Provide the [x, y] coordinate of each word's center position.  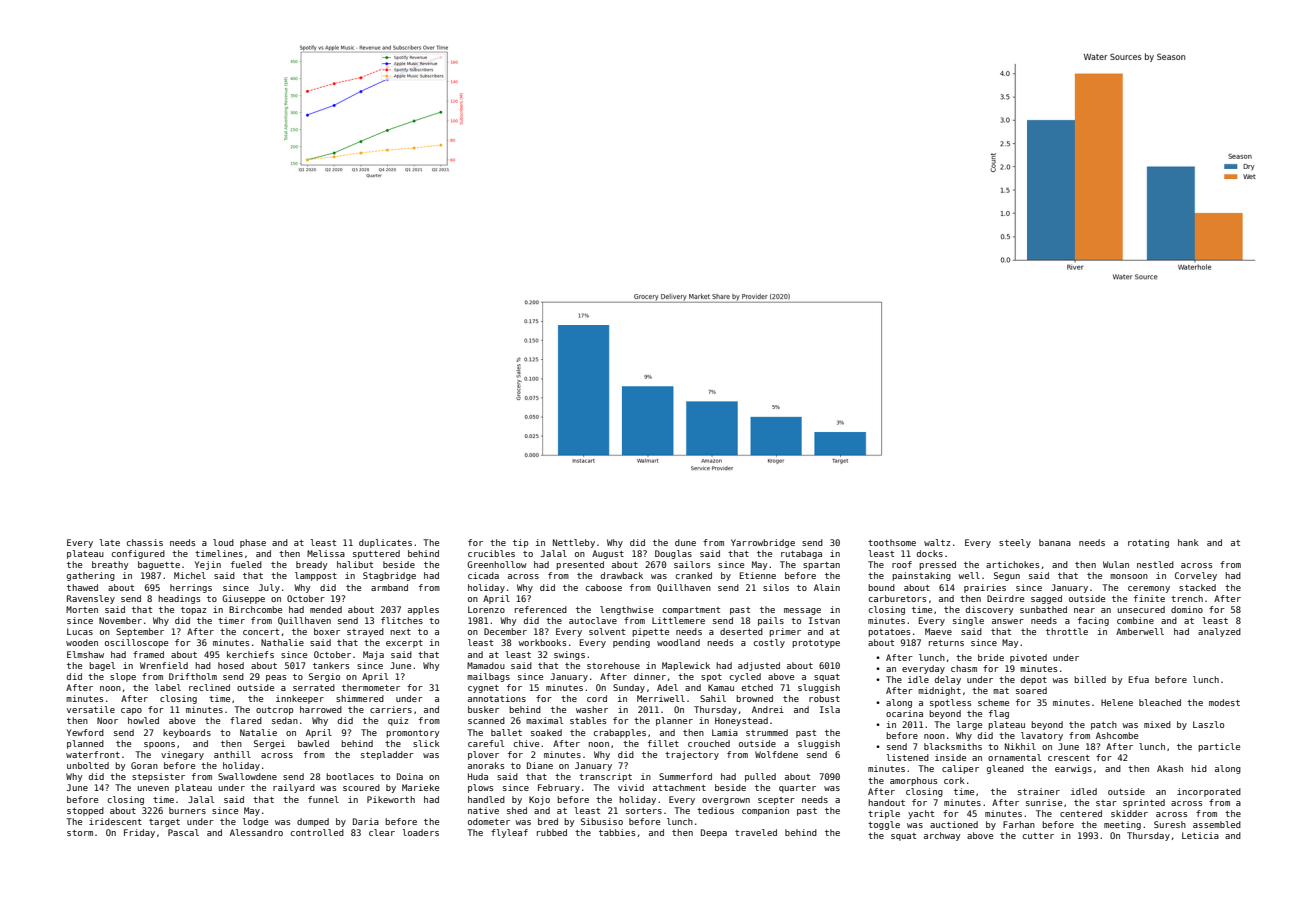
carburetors [897, 598]
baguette [159, 565]
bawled [313, 743]
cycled [745, 677]
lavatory [1042, 736]
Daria [366, 821]
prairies [985, 588]
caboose [604, 587]
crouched [709, 743]
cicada [483, 575]
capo [131, 711]
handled [486, 799]
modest [1224, 702]
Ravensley [91, 599]
